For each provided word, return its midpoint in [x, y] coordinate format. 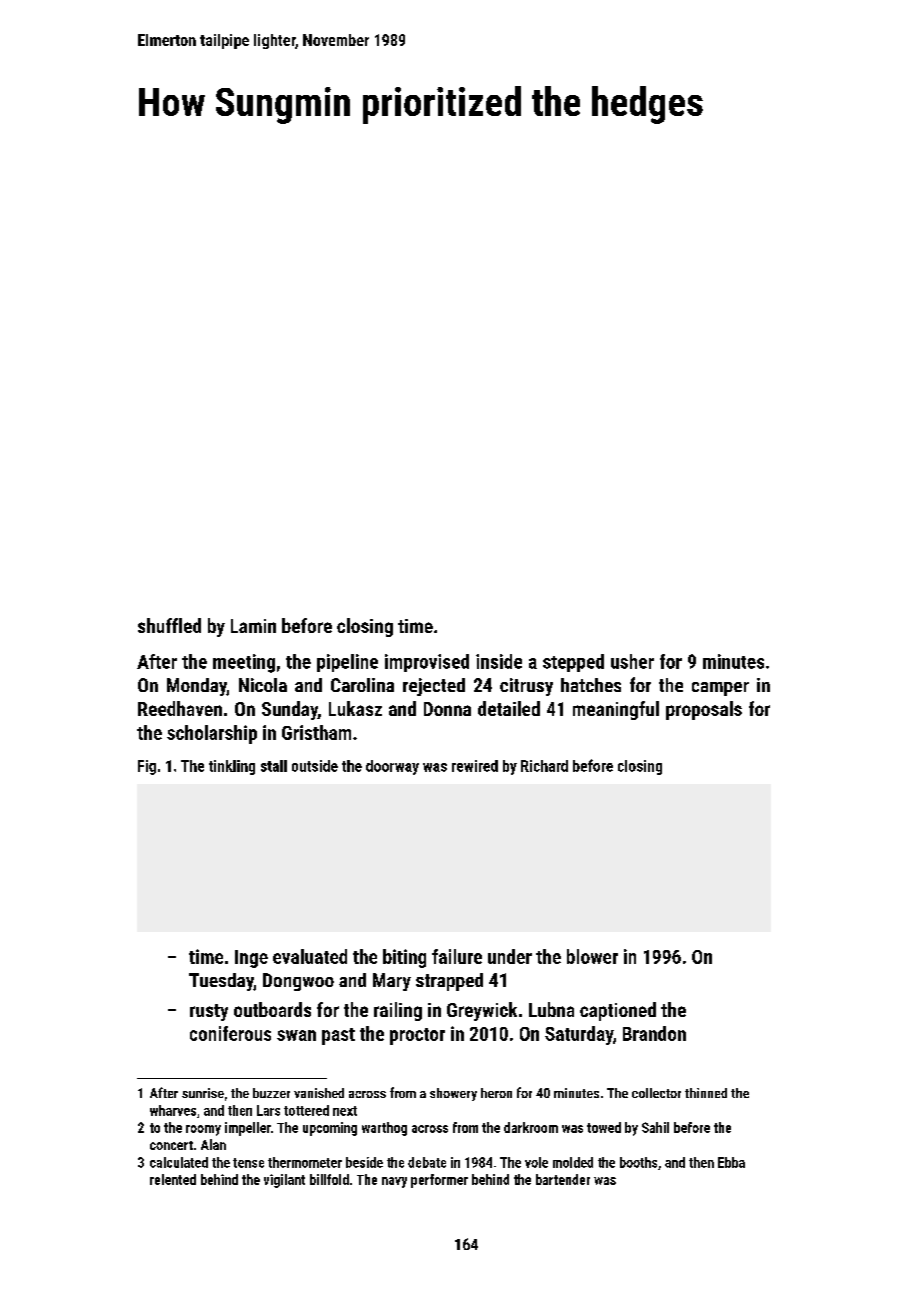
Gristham [316, 732]
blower [592, 956]
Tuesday [221, 982]
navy [394, 1182]
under [510, 956]
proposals [704, 710]
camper [720, 689]
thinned [706, 1093]
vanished [319, 1093]
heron [496, 1093]
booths [638, 1162]
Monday [197, 687]
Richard [544, 766]
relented [173, 1179]
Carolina [362, 685]
